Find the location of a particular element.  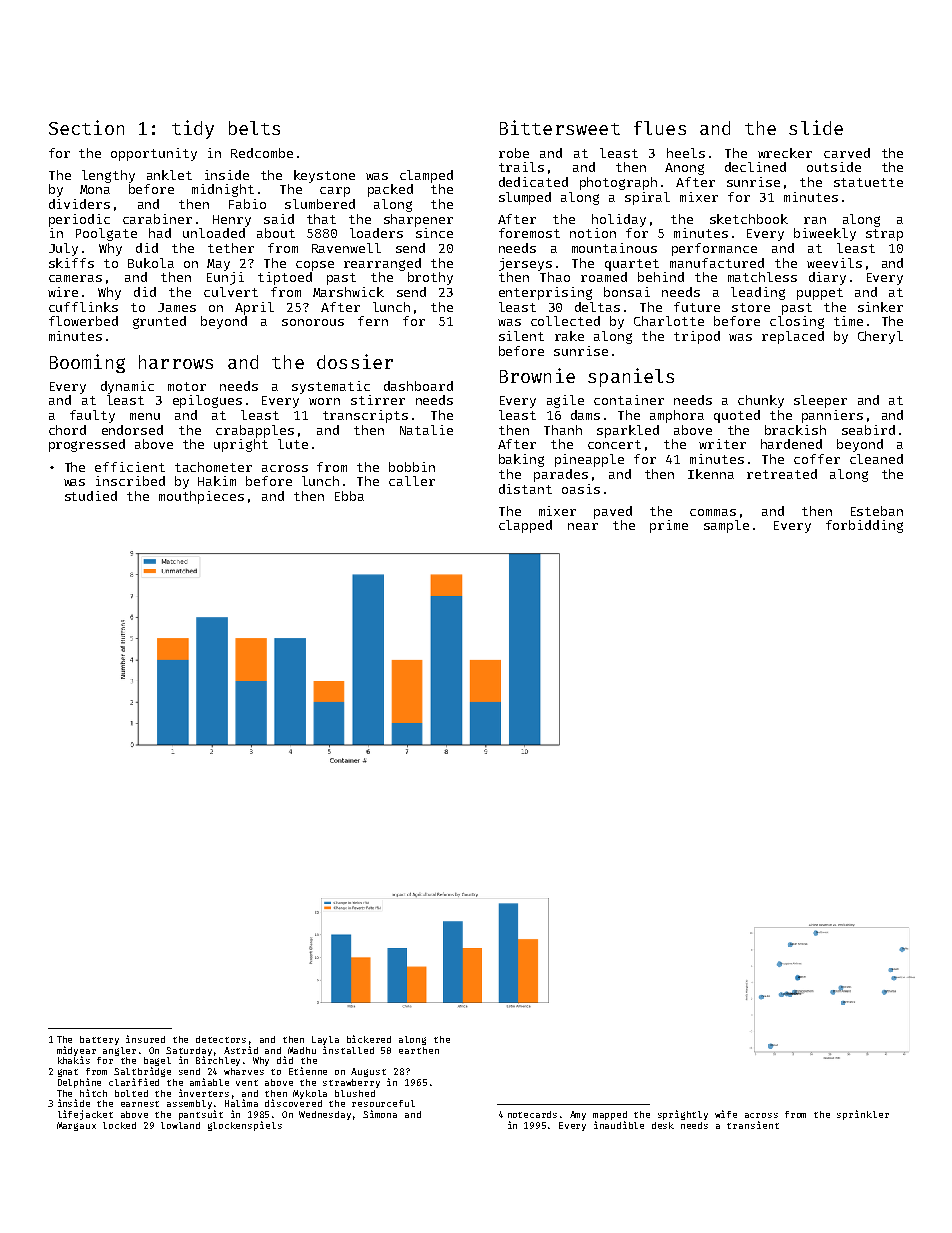

locked is located at coordinates (119, 1125).
